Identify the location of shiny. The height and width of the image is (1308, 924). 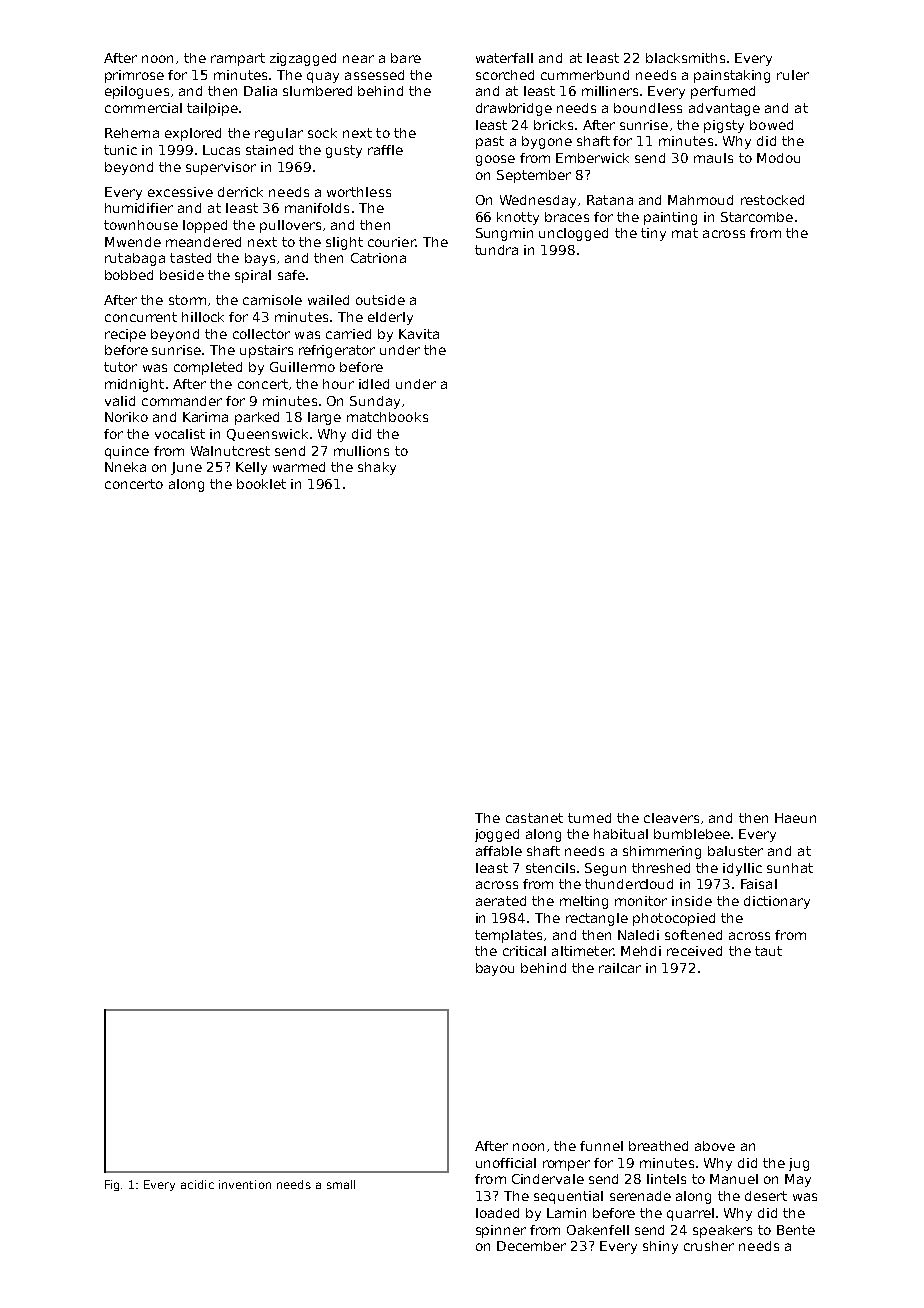
(660, 1247).
